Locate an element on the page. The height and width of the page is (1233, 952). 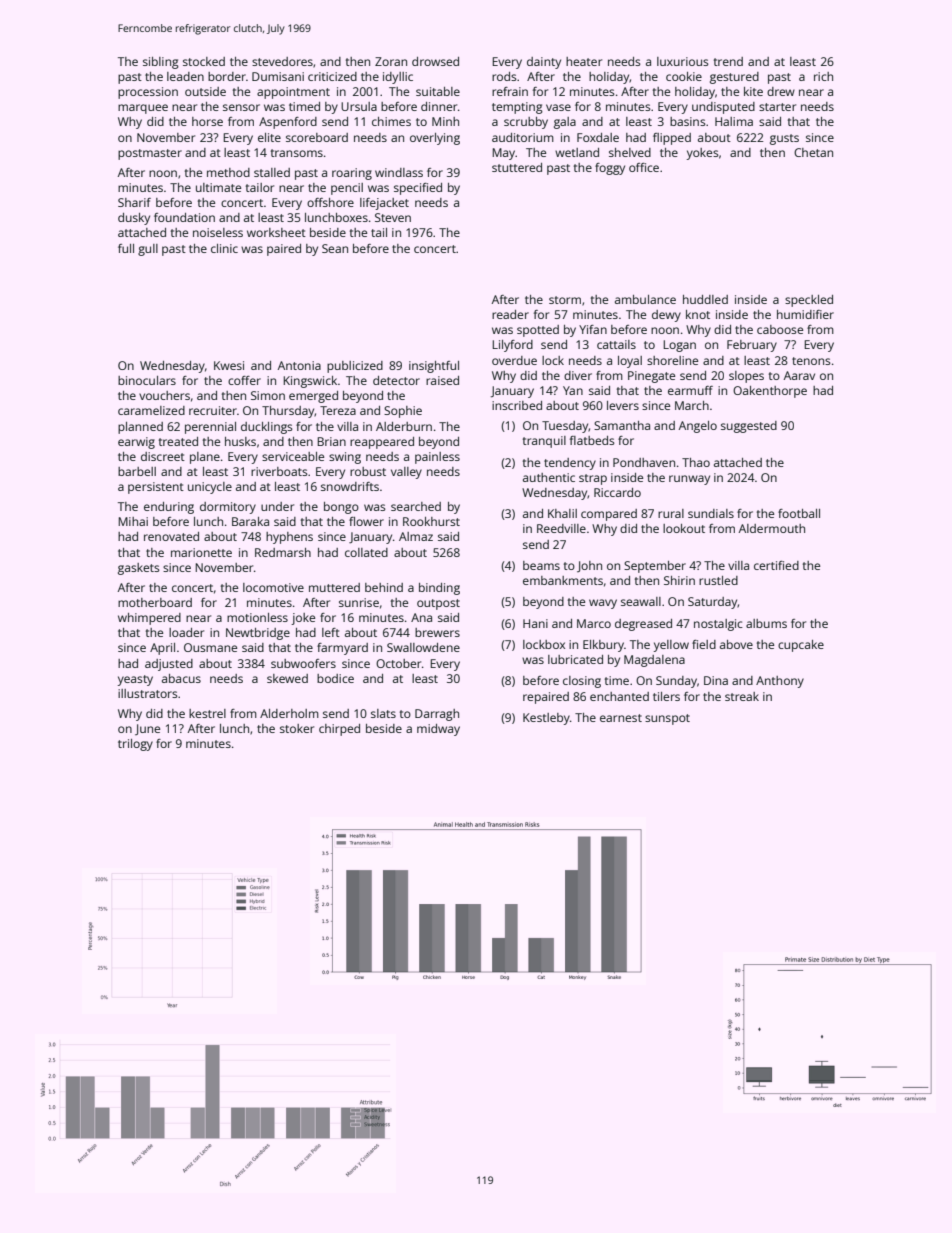
bodice is located at coordinates (335, 678).
